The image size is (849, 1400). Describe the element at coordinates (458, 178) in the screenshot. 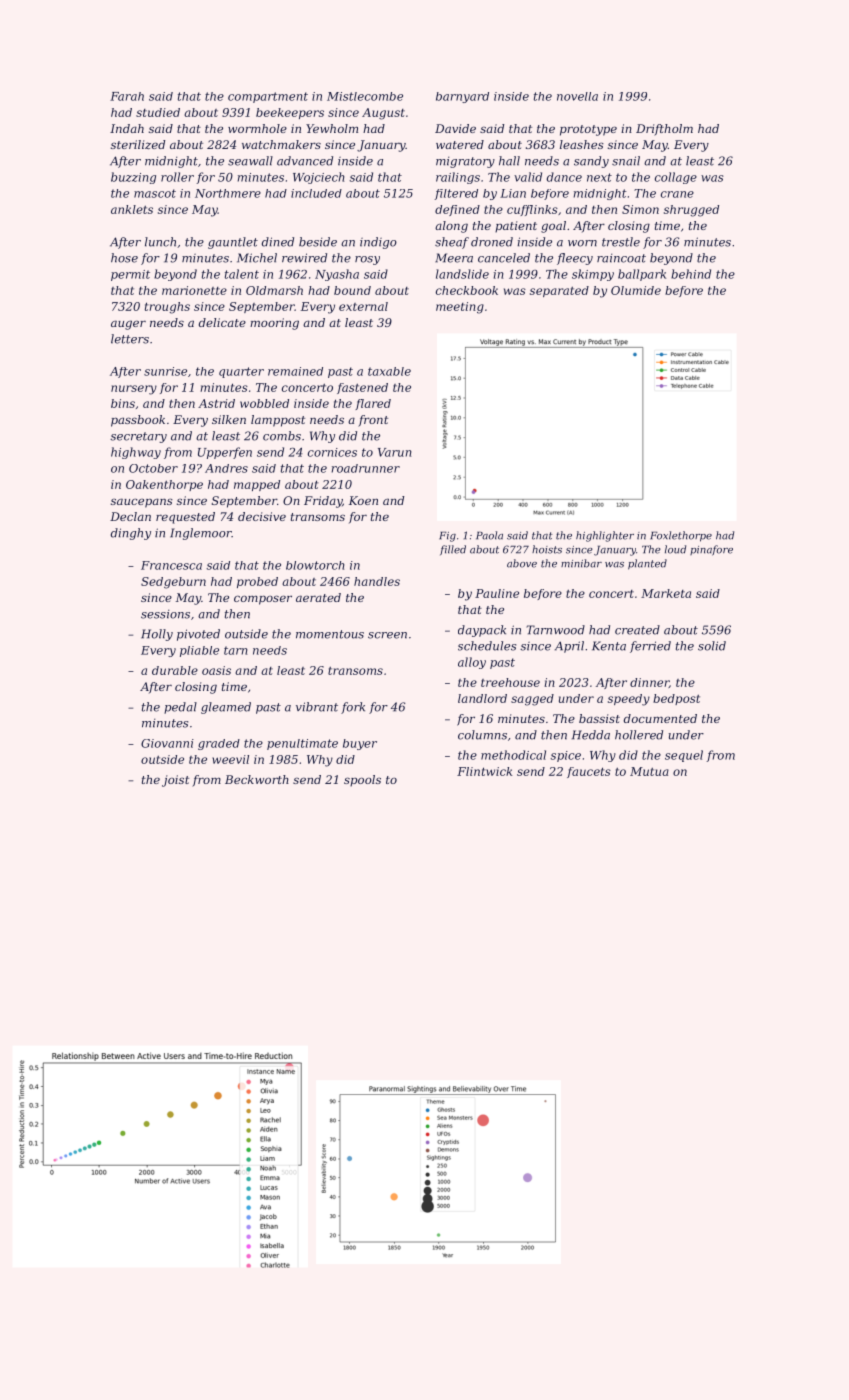

I see `railings` at that location.
